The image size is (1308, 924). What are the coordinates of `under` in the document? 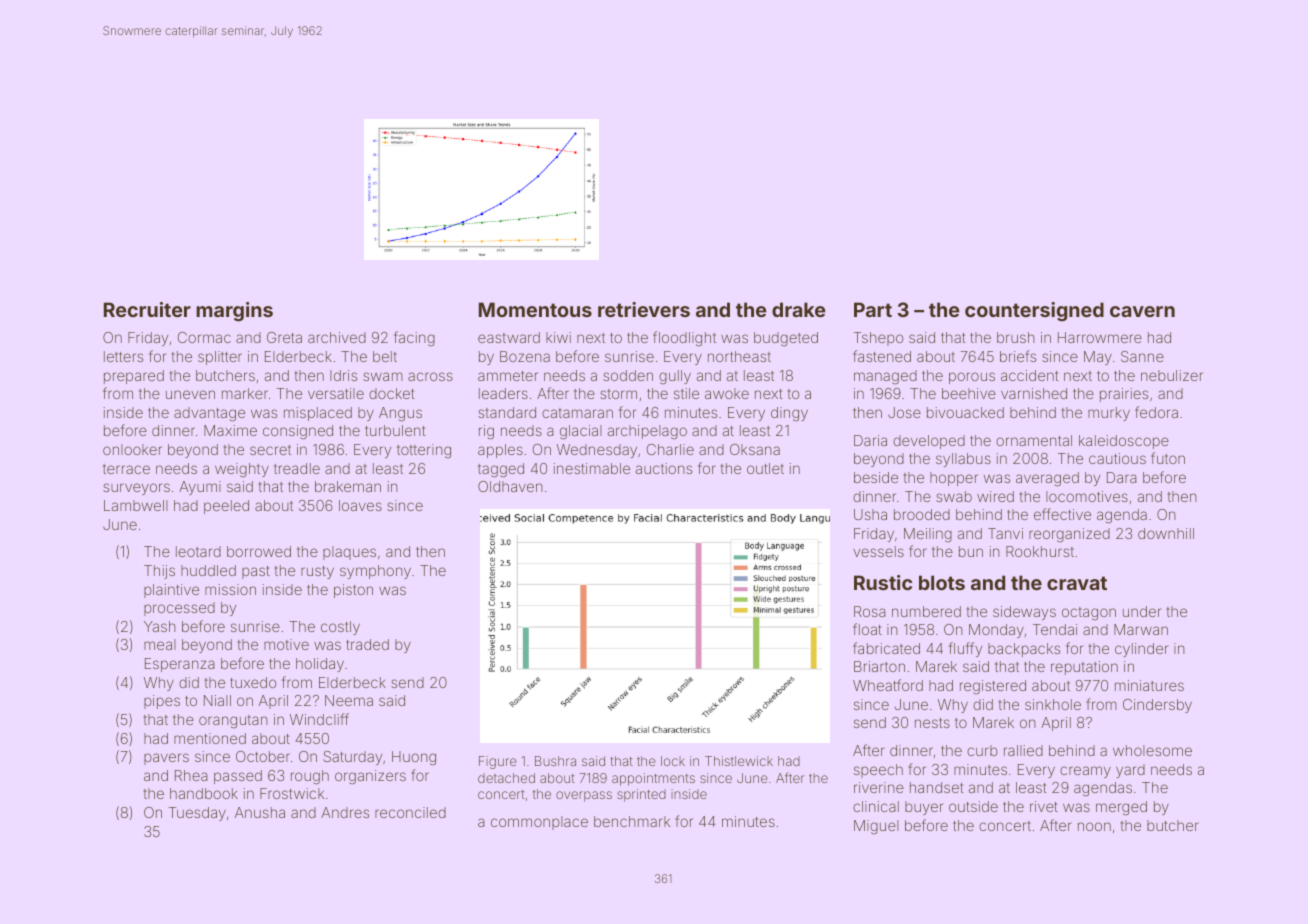 It's located at (1142, 611).
